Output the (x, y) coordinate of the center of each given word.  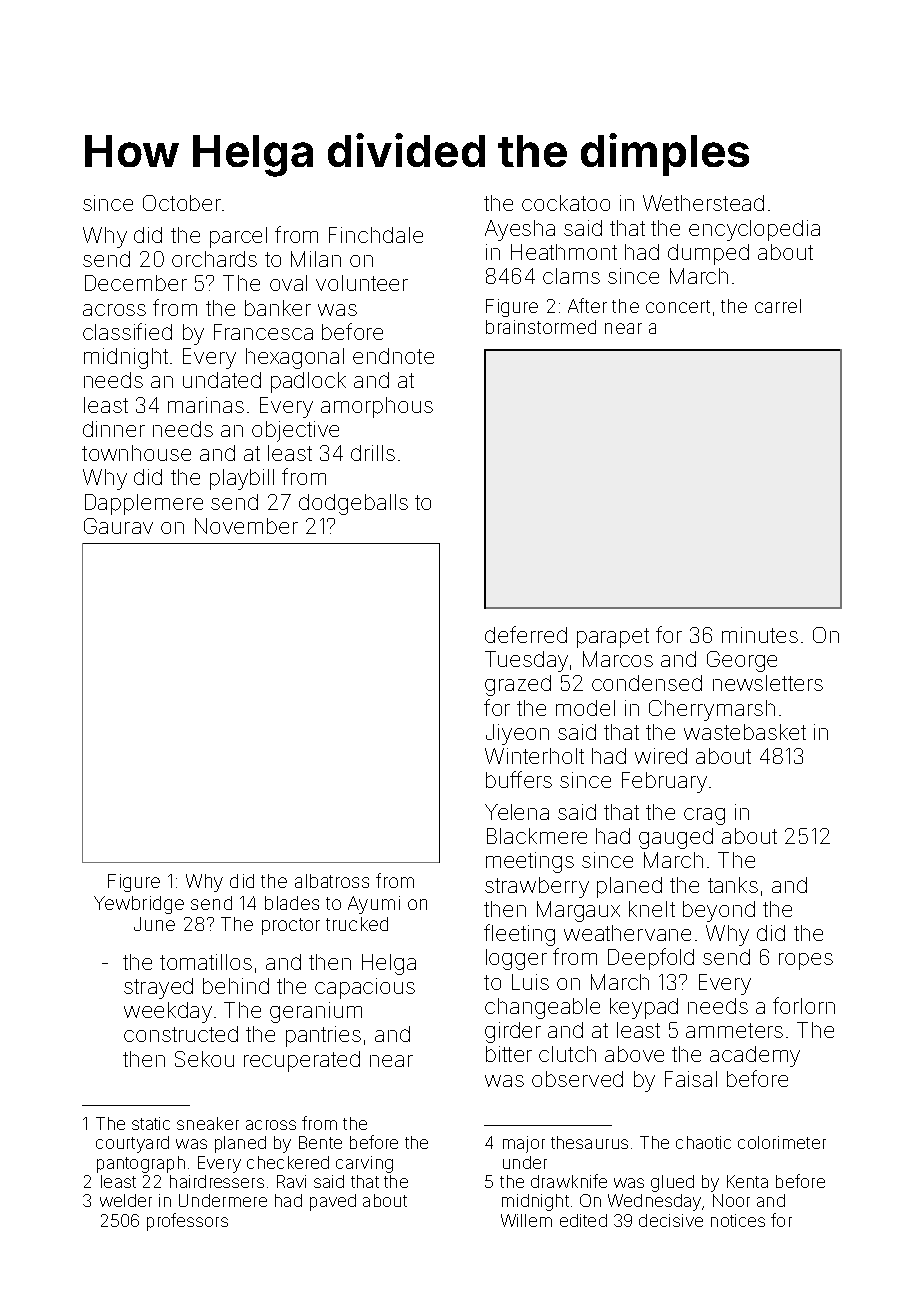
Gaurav (118, 526)
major (524, 1144)
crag (704, 816)
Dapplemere (144, 504)
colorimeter (782, 1142)
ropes (806, 961)
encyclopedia (754, 230)
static (151, 1123)
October (182, 203)
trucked (357, 924)
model (585, 708)
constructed (181, 1034)
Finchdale (376, 235)
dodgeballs (353, 504)
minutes (760, 635)
